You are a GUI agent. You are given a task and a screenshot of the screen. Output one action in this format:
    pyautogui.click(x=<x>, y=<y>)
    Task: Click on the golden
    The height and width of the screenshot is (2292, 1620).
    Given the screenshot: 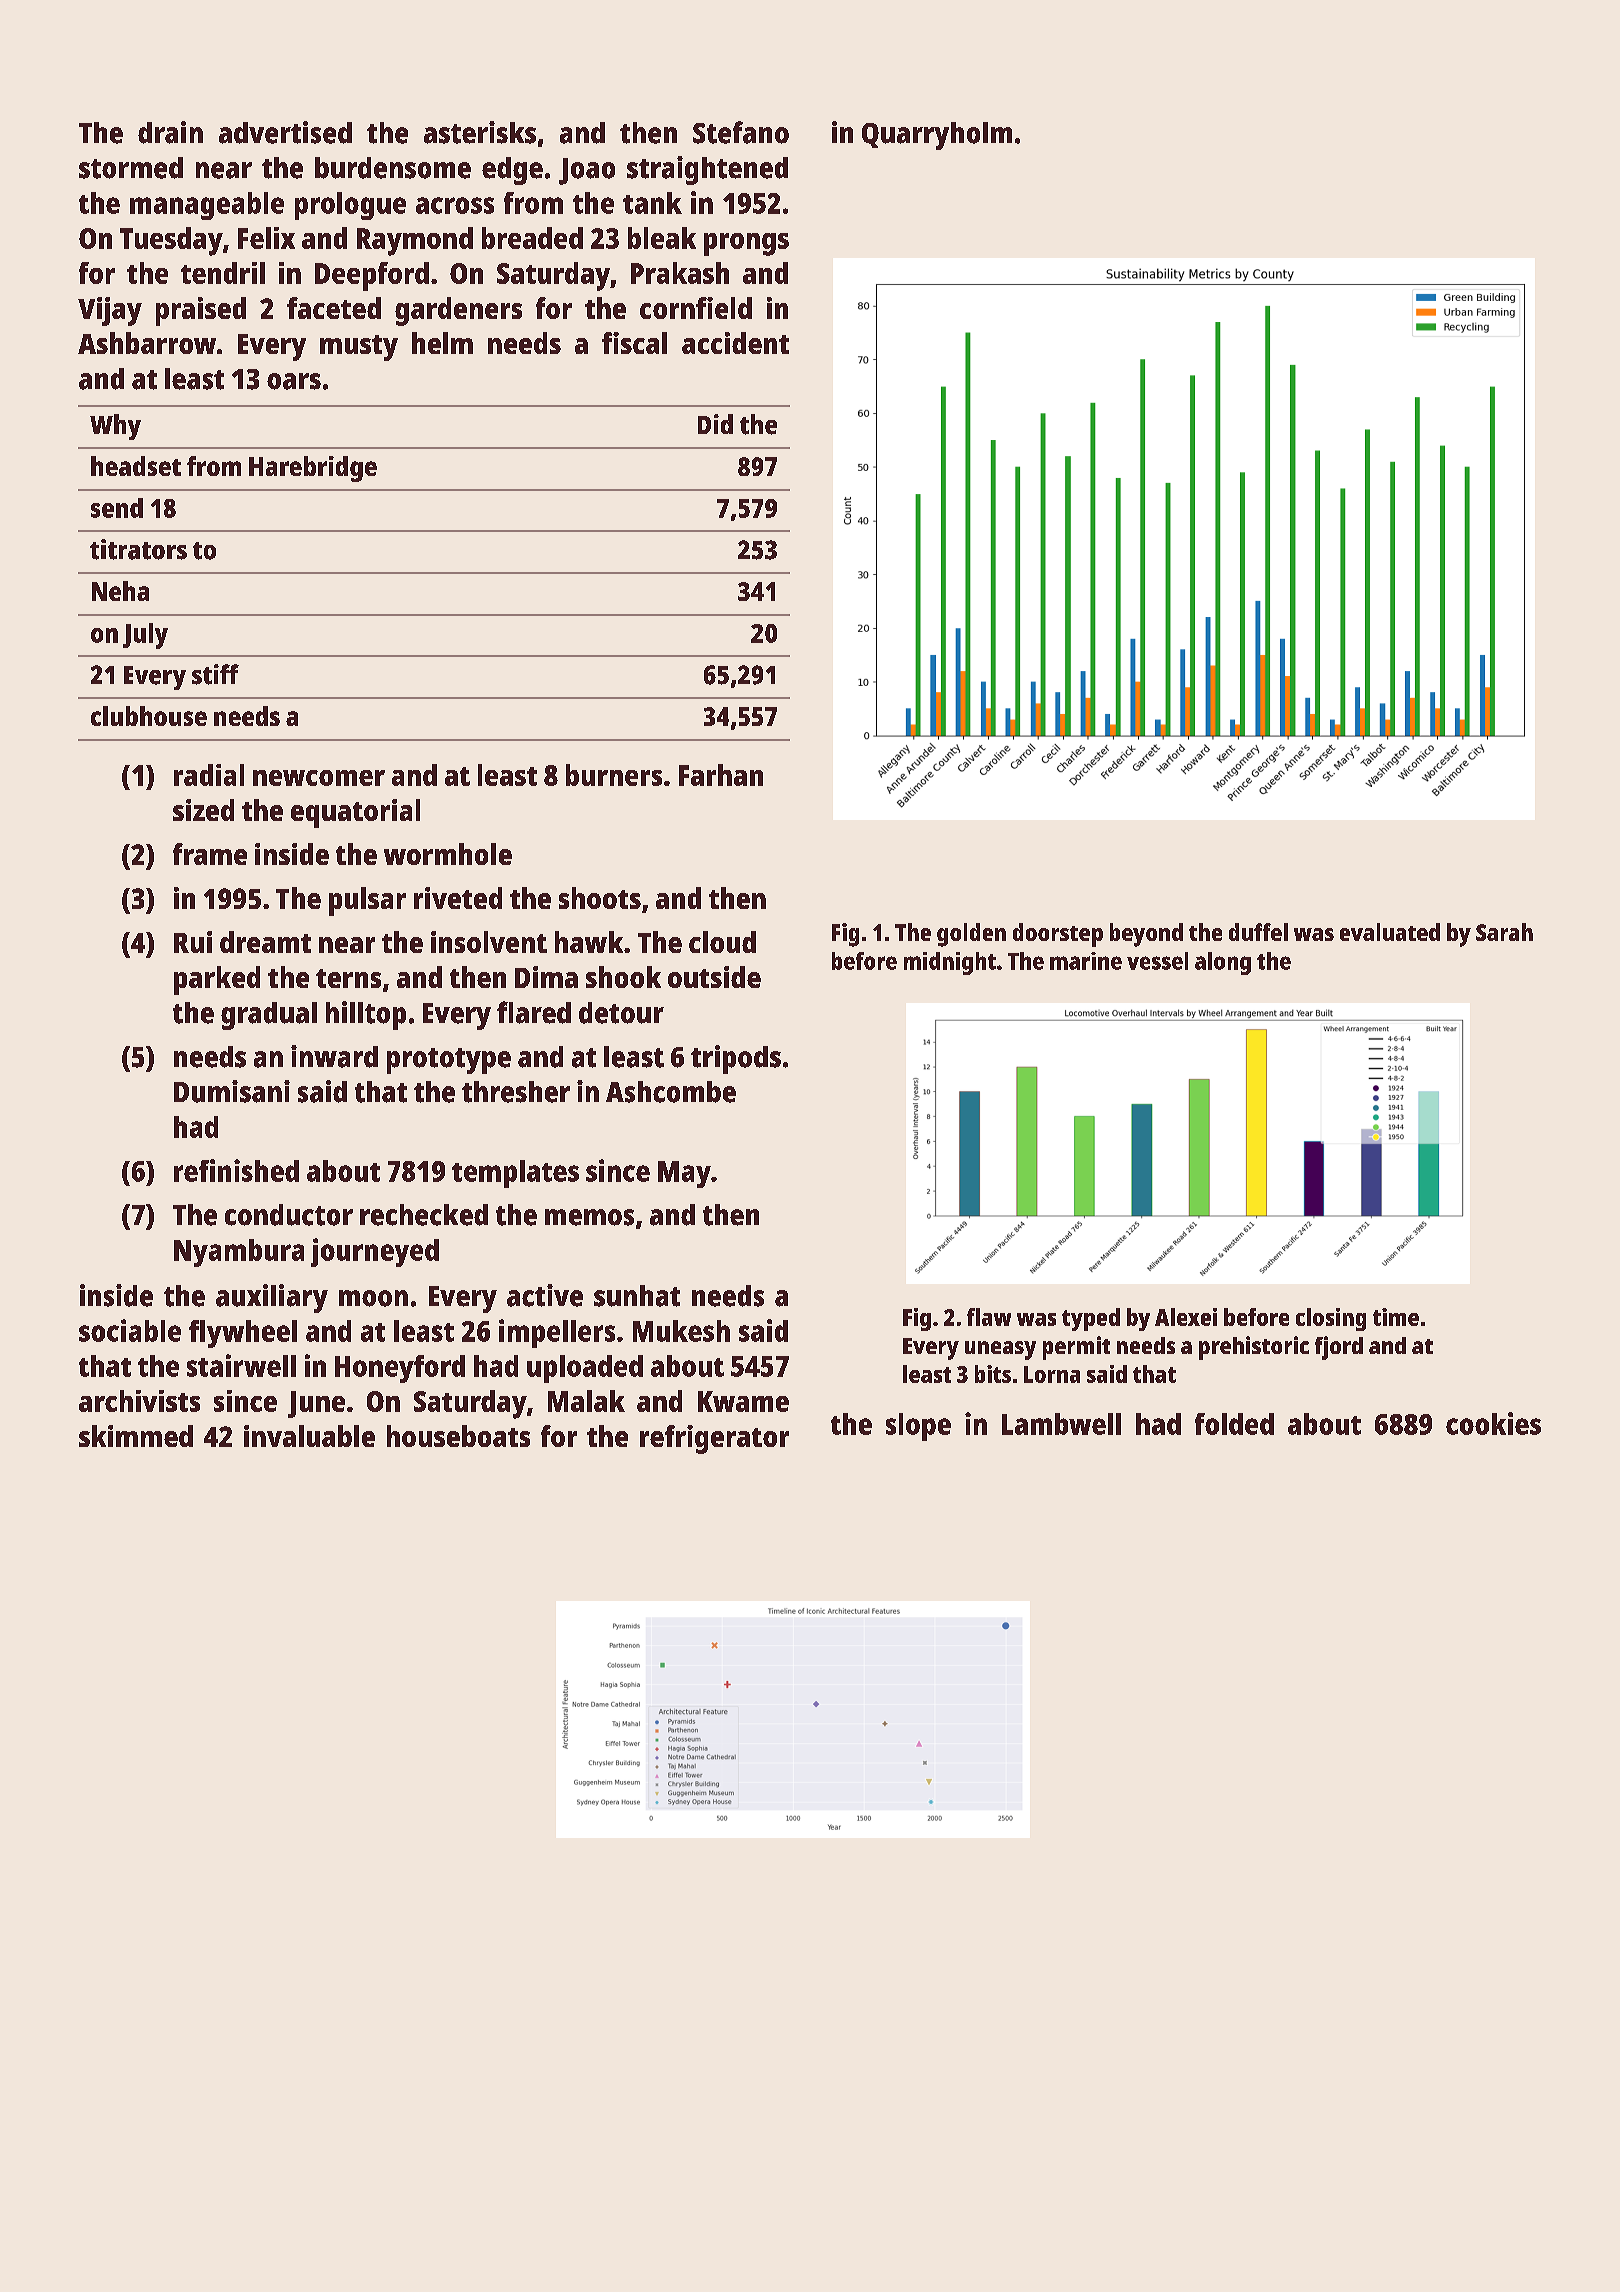 What is the action you would take?
    pyautogui.click(x=971, y=935)
